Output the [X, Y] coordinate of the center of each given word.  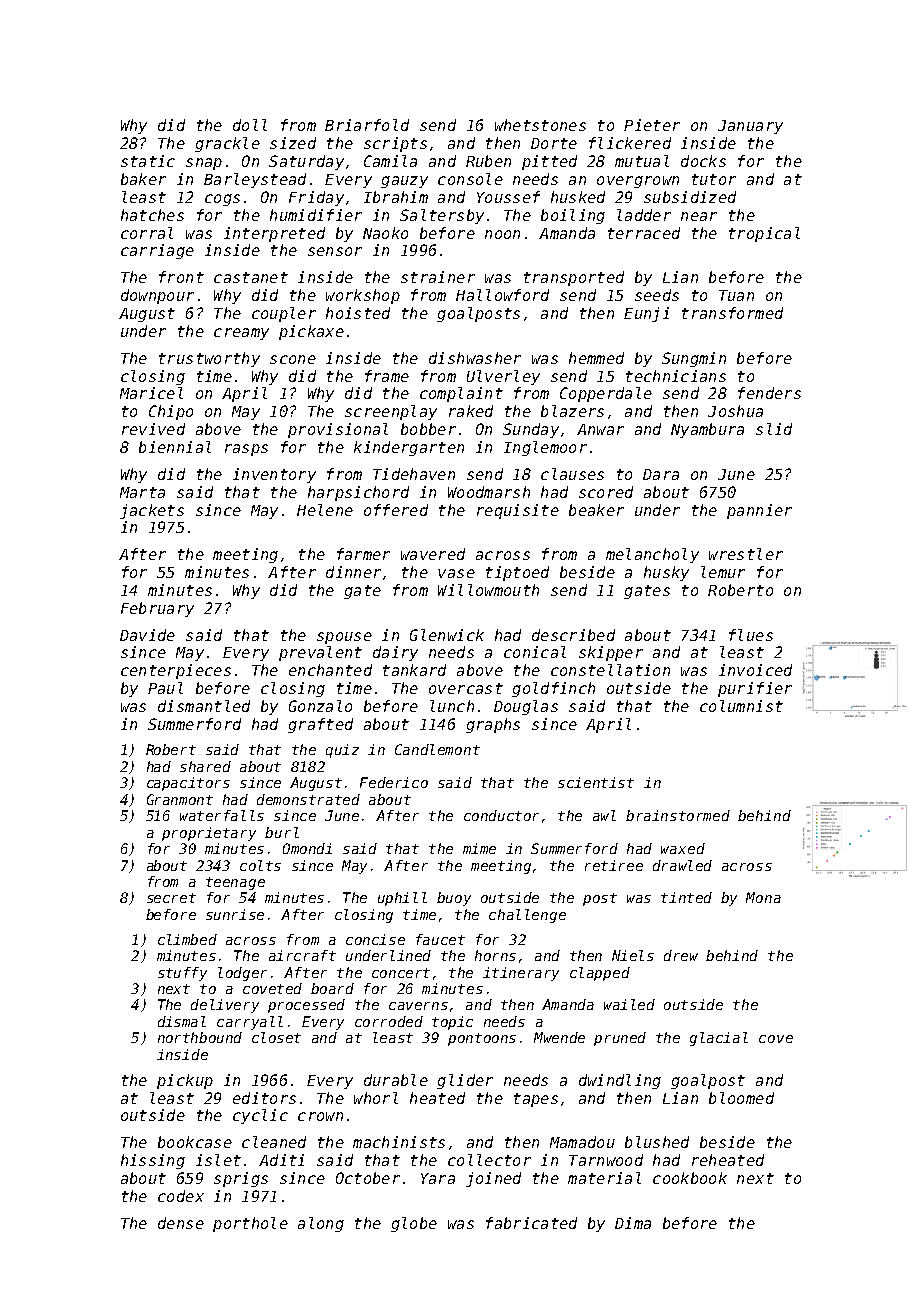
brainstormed [678, 815]
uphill [402, 899]
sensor [335, 251]
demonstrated [308, 799]
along [321, 1224]
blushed [657, 1142]
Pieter [652, 125]
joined [493, 1179]
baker [143, 179]
